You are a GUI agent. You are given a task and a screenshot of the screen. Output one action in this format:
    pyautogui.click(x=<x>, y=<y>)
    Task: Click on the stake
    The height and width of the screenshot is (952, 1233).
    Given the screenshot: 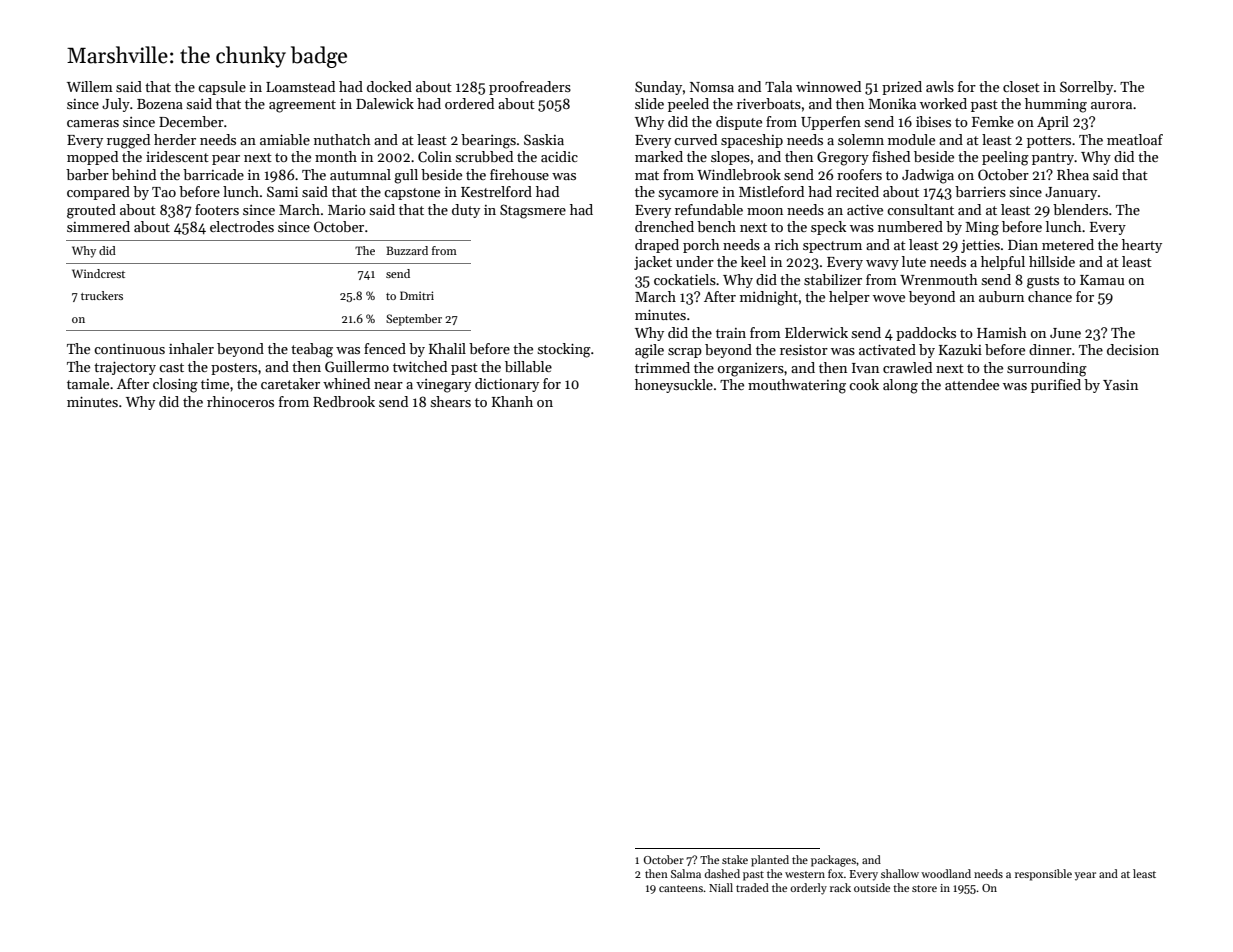 What is the action you would take?
    pyautogui.click(x=735, y=859)
